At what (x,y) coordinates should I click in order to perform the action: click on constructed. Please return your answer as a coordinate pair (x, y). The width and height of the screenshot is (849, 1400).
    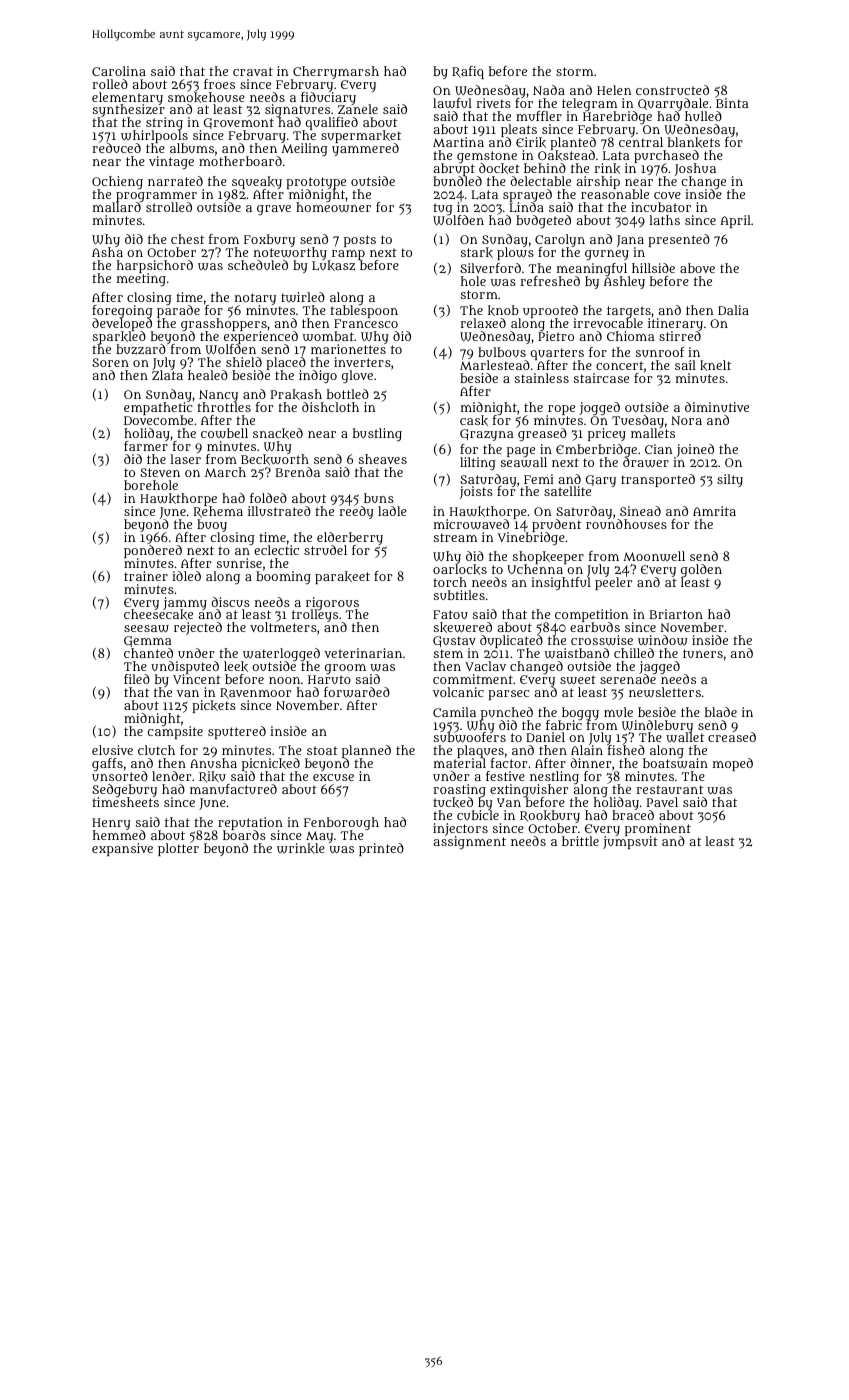
    Looking at the image, I should click on (672, 90).
